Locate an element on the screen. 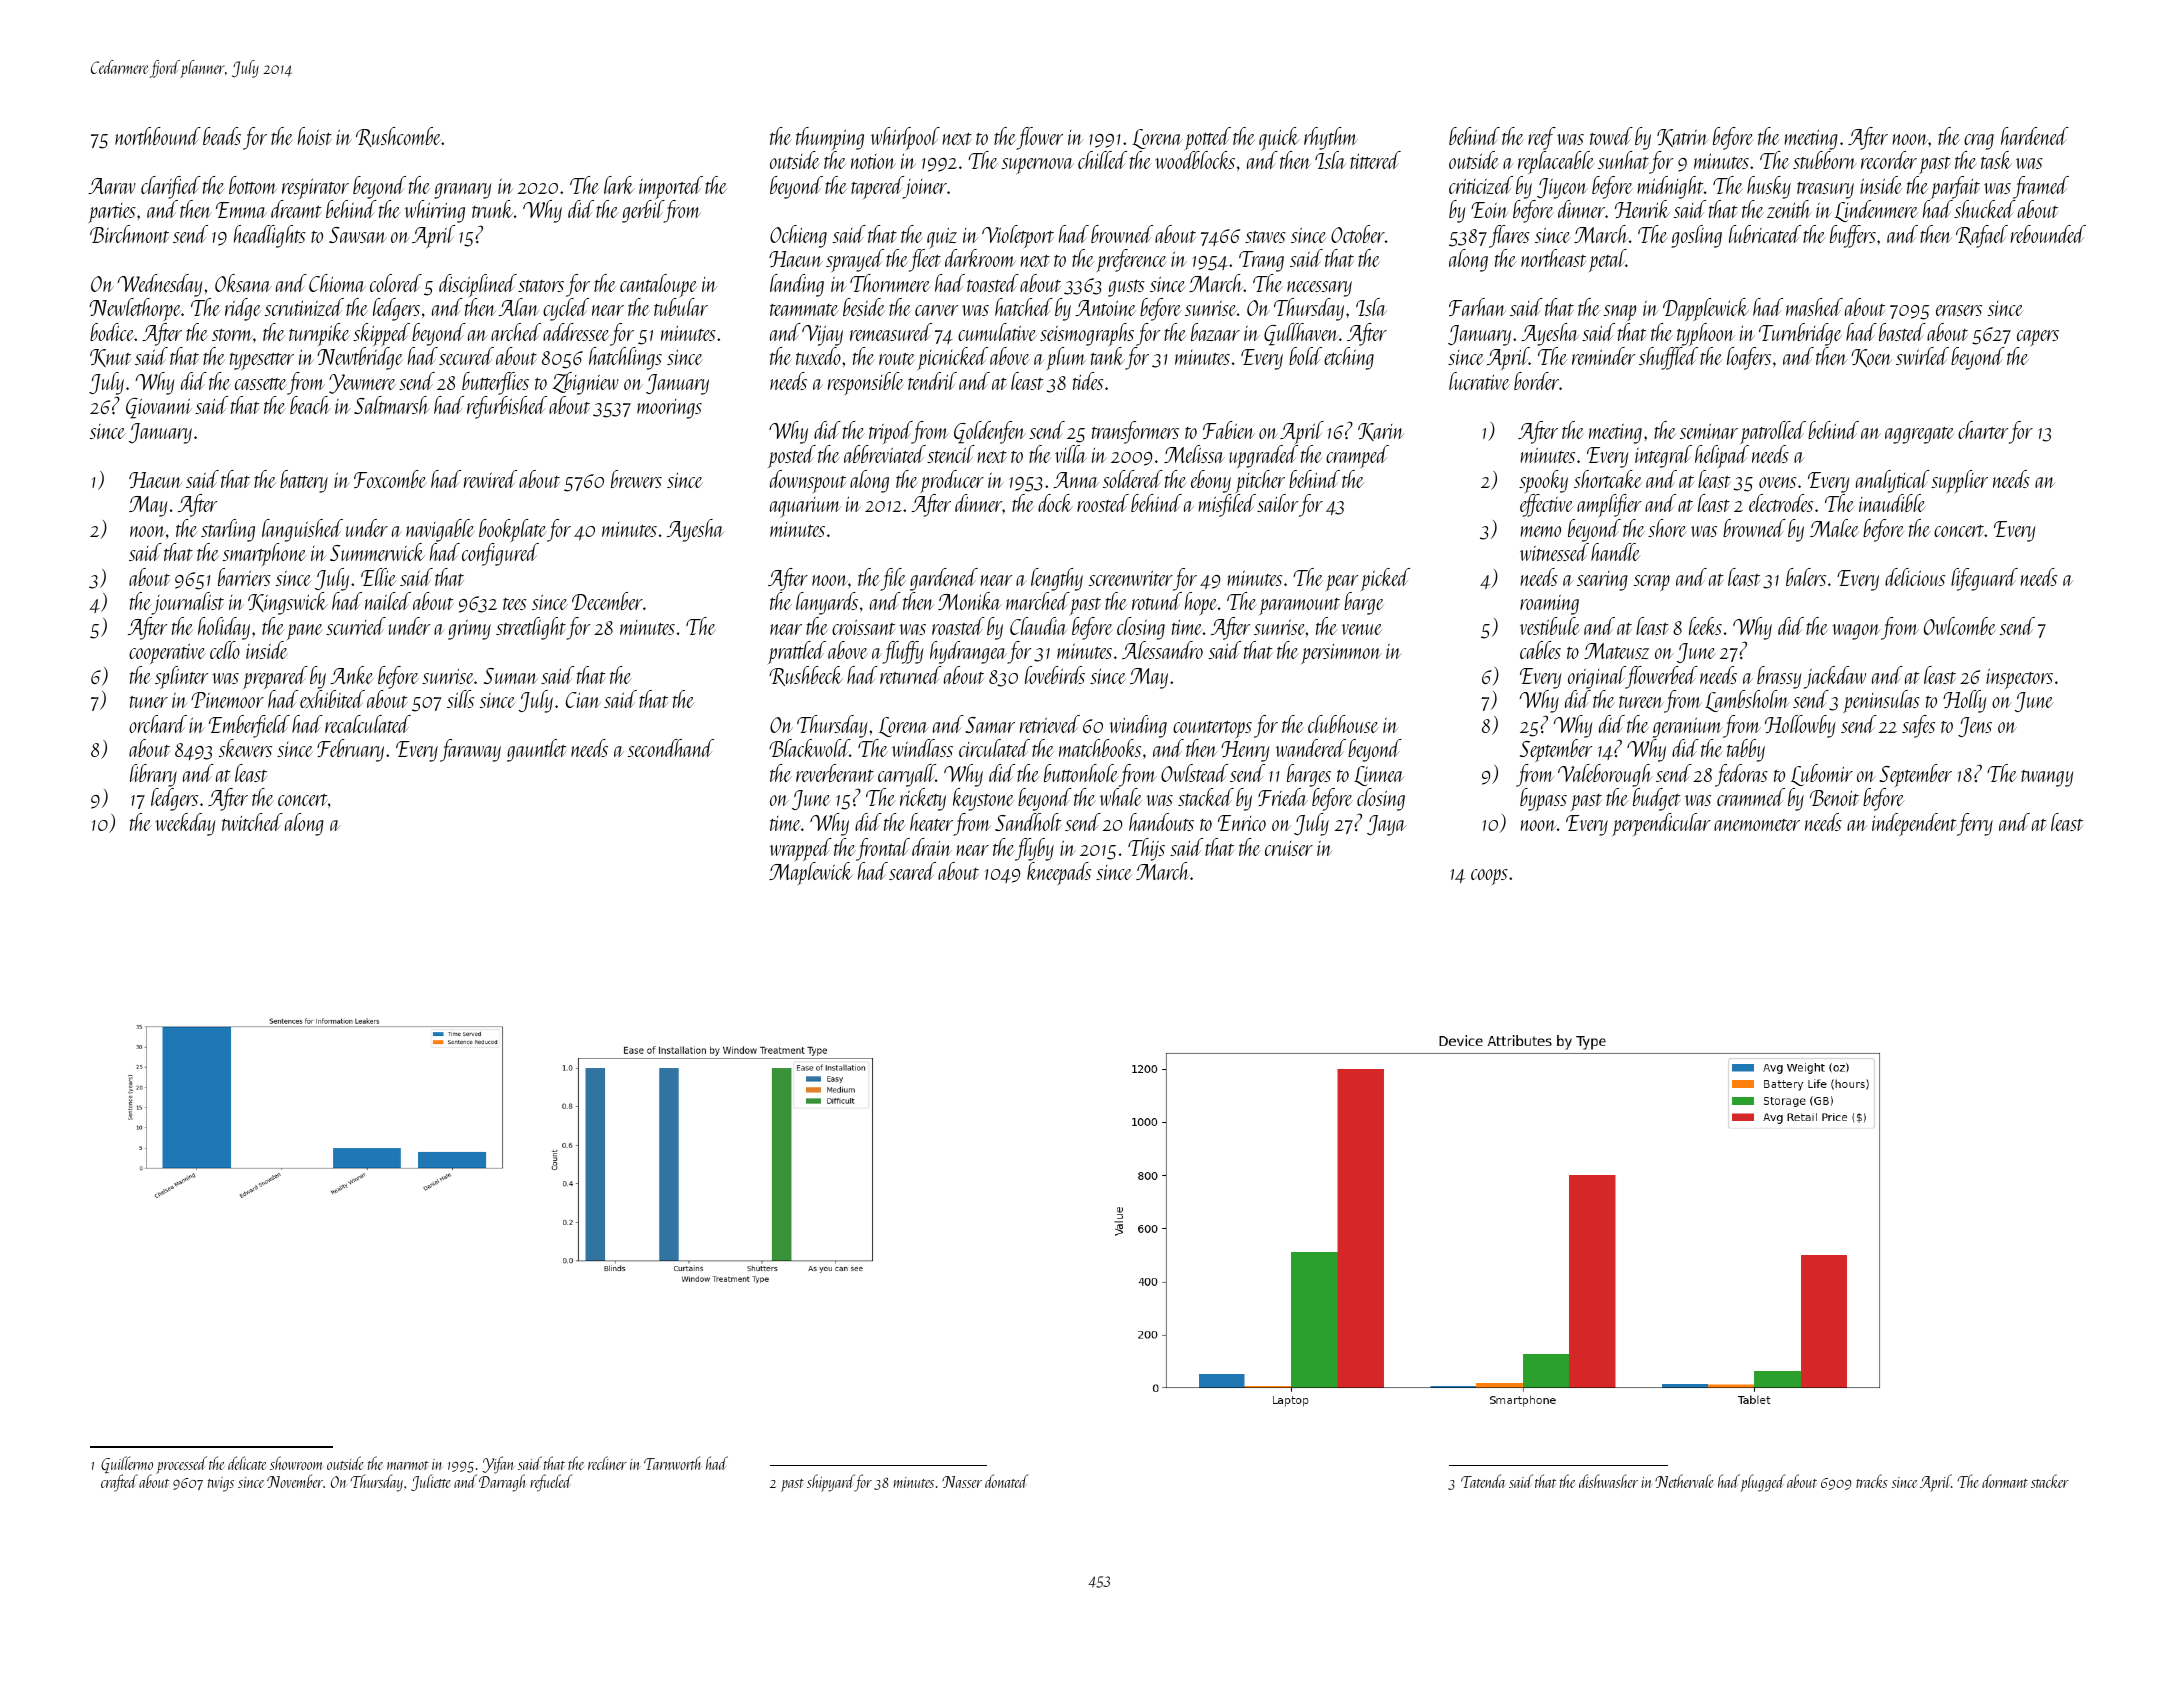  supplier is located at coordinates (1959, 481).
